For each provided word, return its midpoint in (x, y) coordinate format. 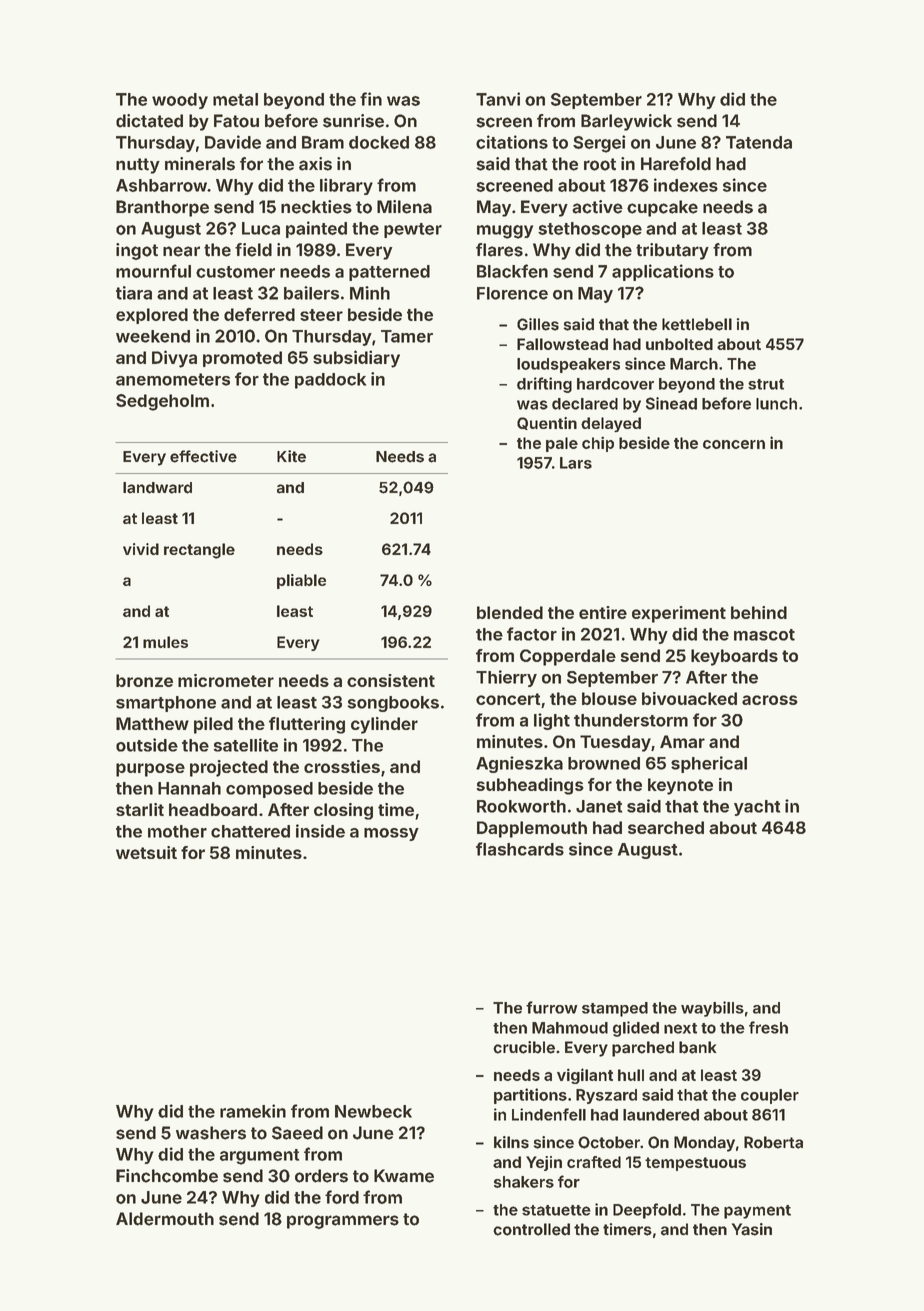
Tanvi (498, 99)
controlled (531, 1229)
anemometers (173, 379)
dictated (149, 121)
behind (759, 612)
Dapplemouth (532, 829)
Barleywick (626, 122)
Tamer (407, 336)
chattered (250, 831)
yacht (757, 808)
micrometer (226, 680)
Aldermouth (165, 1219)
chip (598, 444)
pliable (301, 581)
